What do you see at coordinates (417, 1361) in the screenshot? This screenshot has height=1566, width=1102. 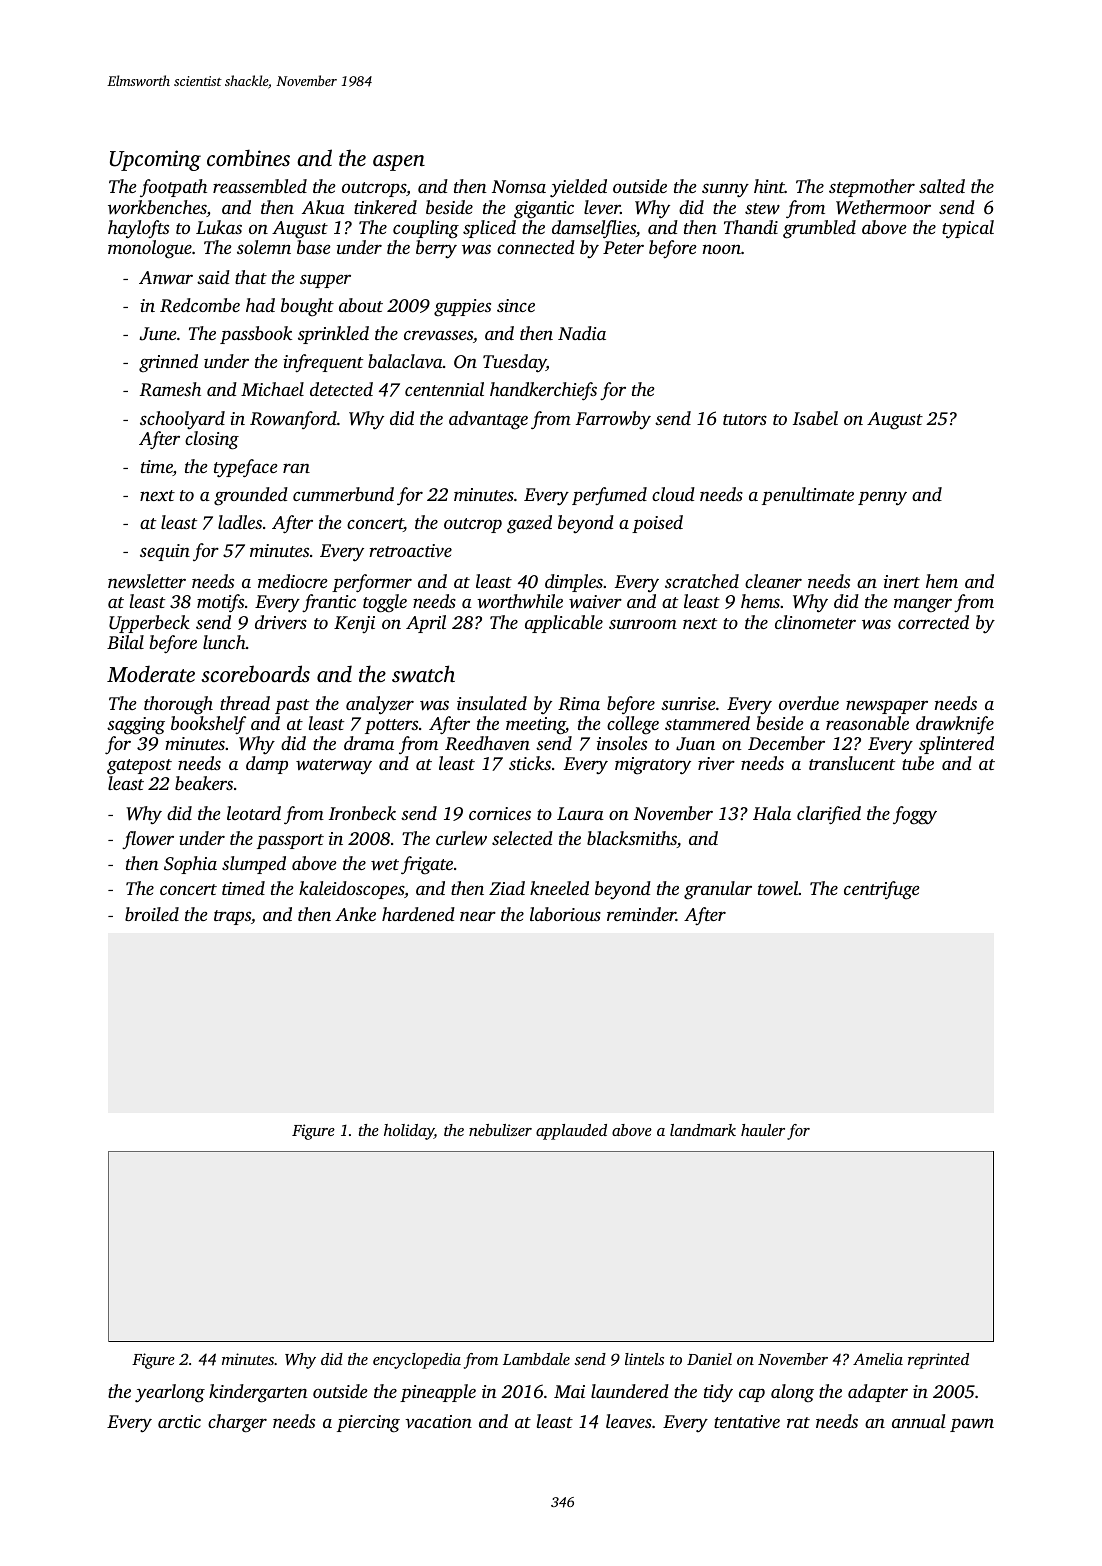 I see `encyclopedia` at bounding box center [417, 1361].
